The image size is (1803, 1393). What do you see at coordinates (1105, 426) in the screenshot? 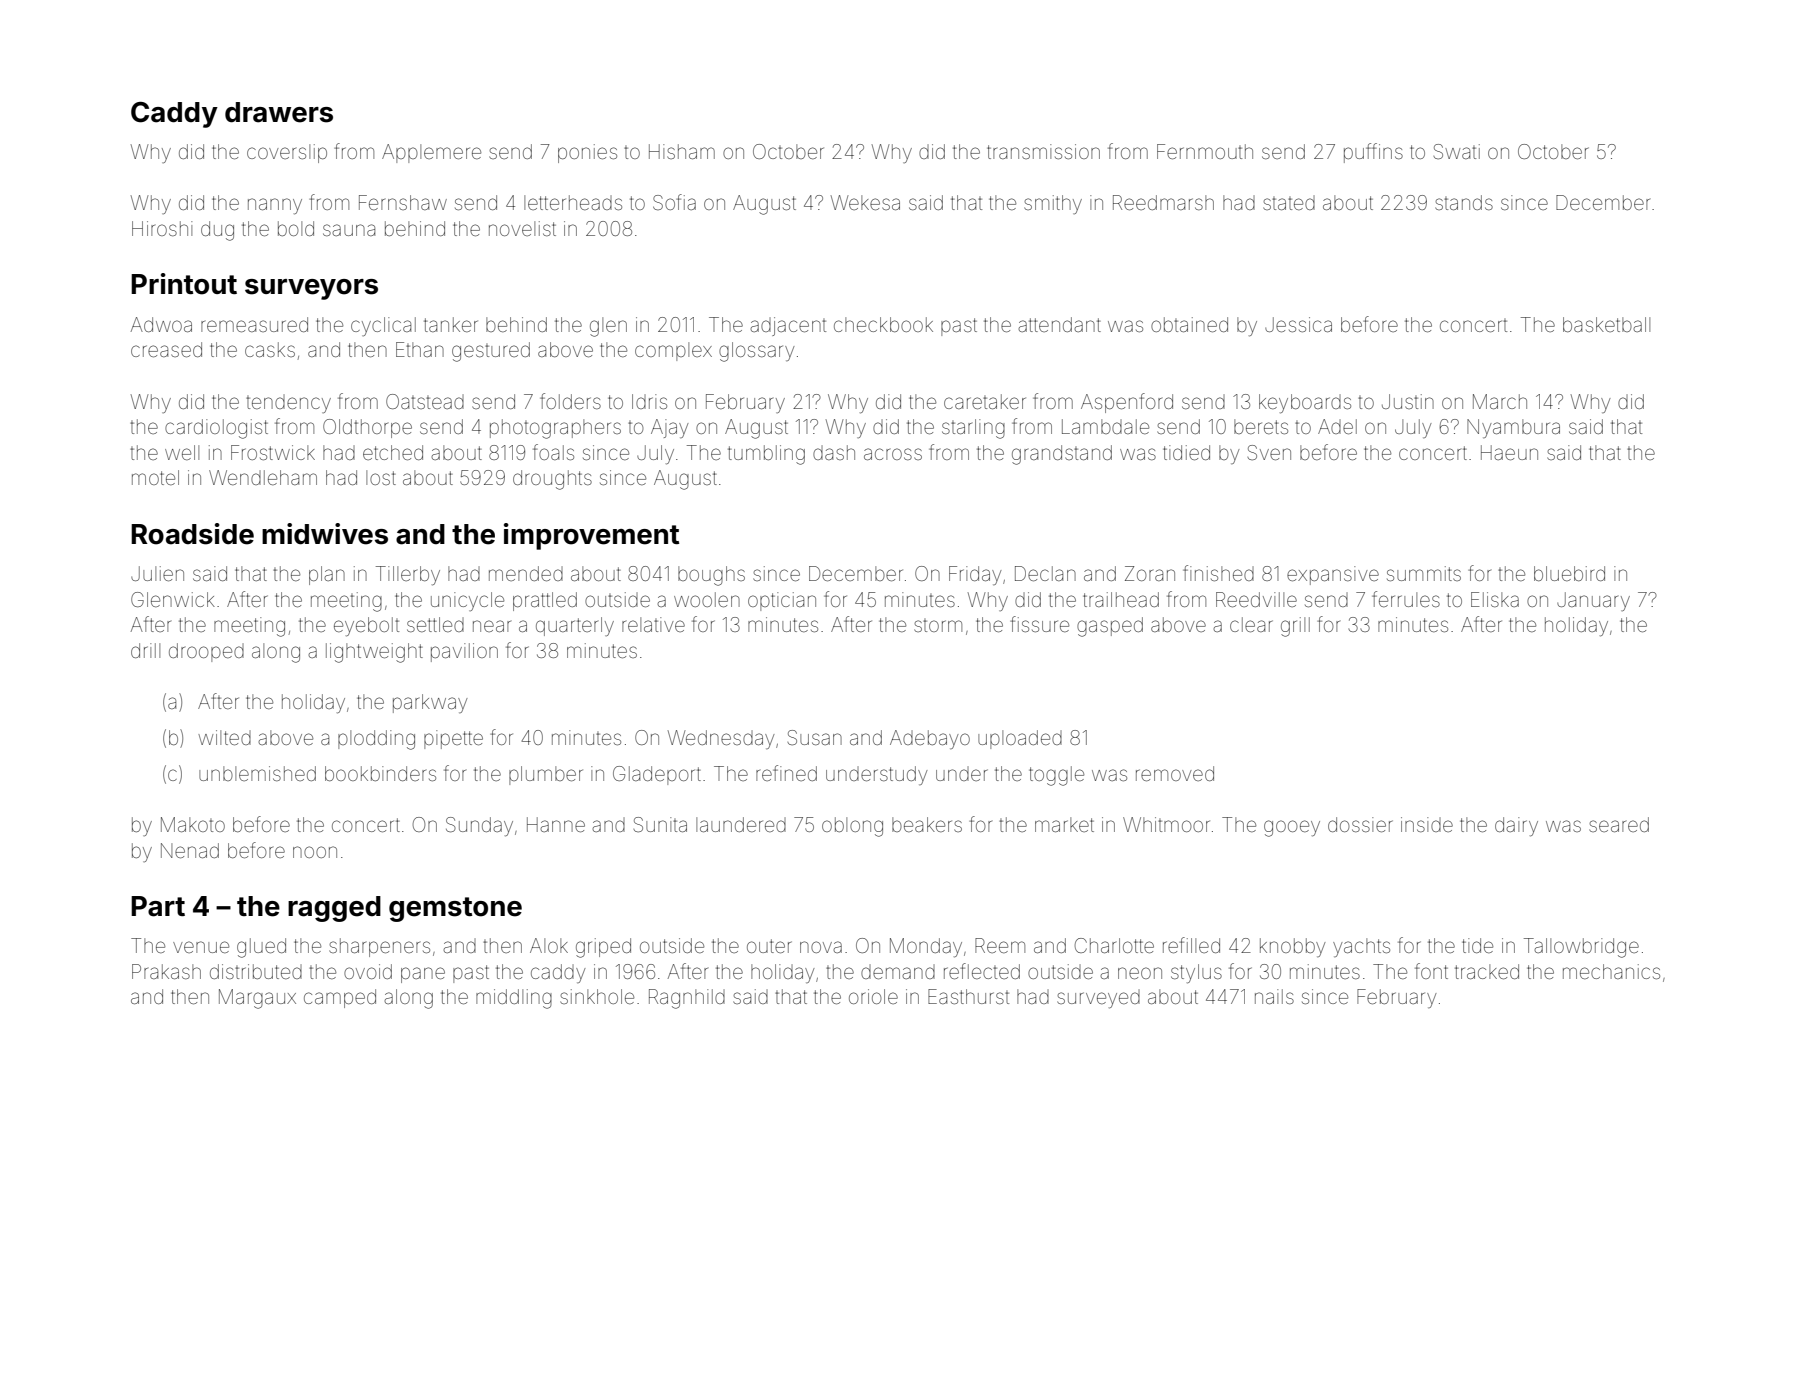
I see `Lambdale` at bounding box center [1105, 426].
